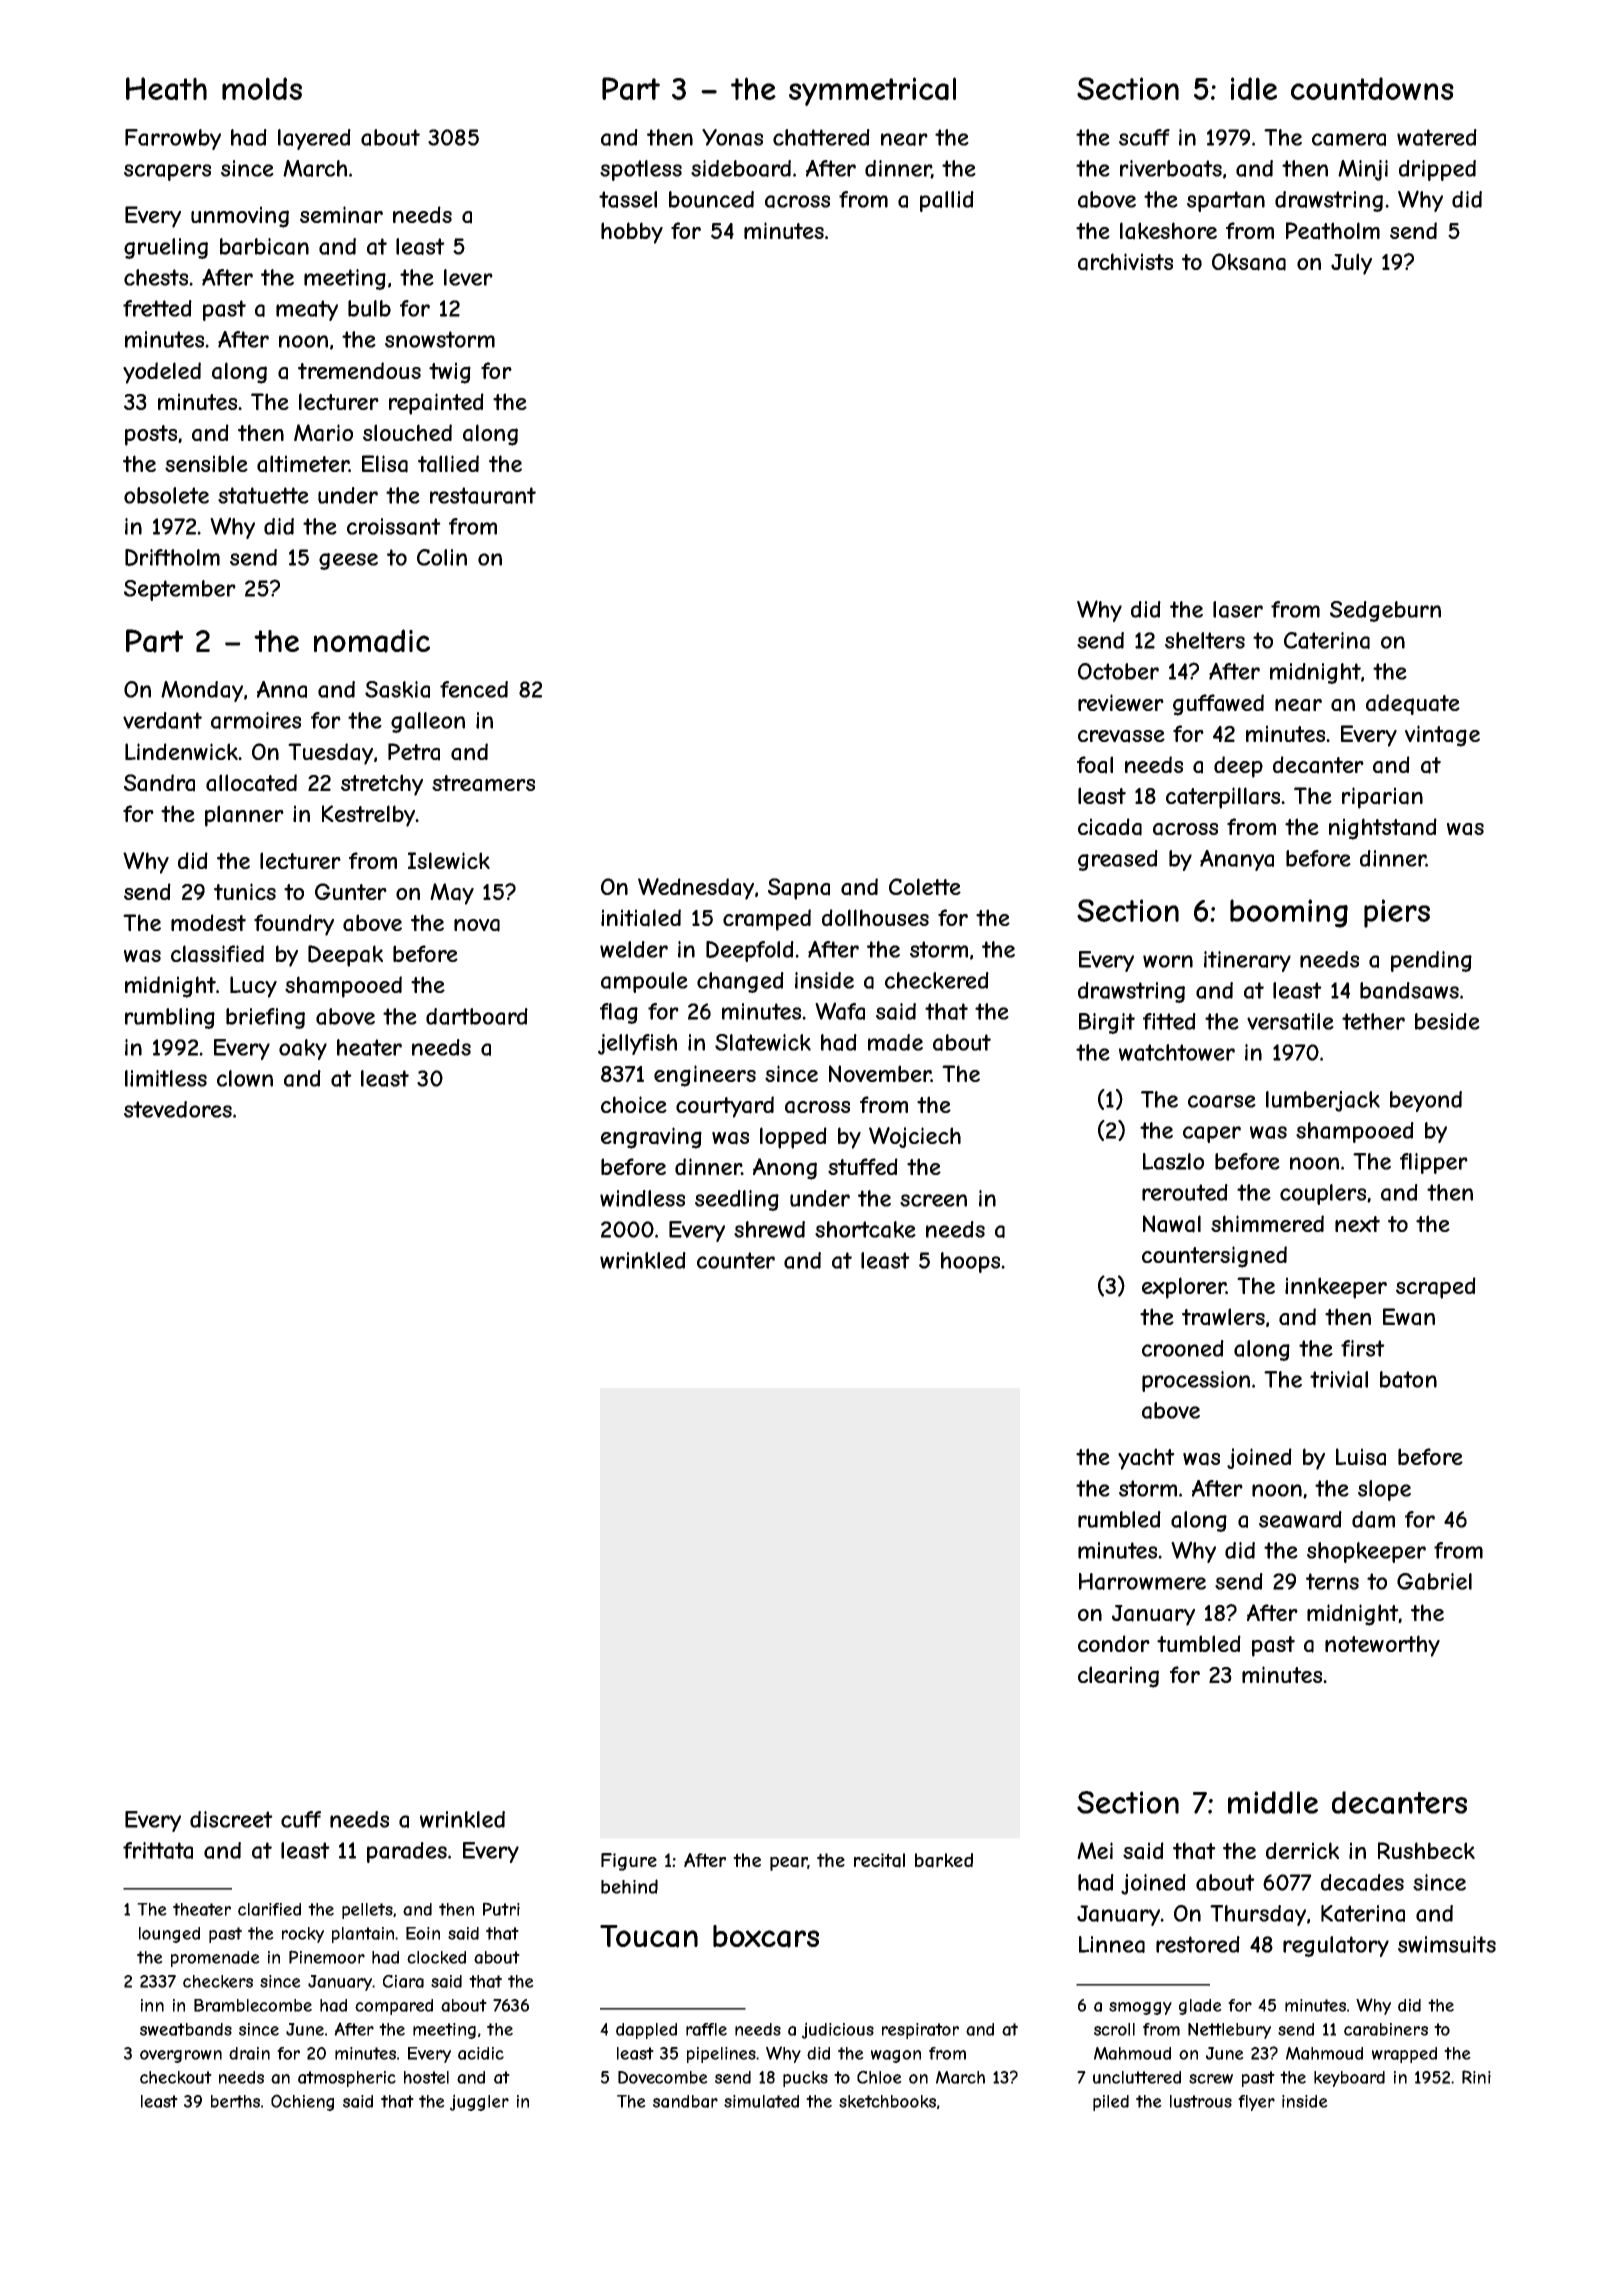 This screenshot has width=1620, height=2292. Describe the element at coordinates (642, 1198) in the screenshot. I see `windless` at that location.
